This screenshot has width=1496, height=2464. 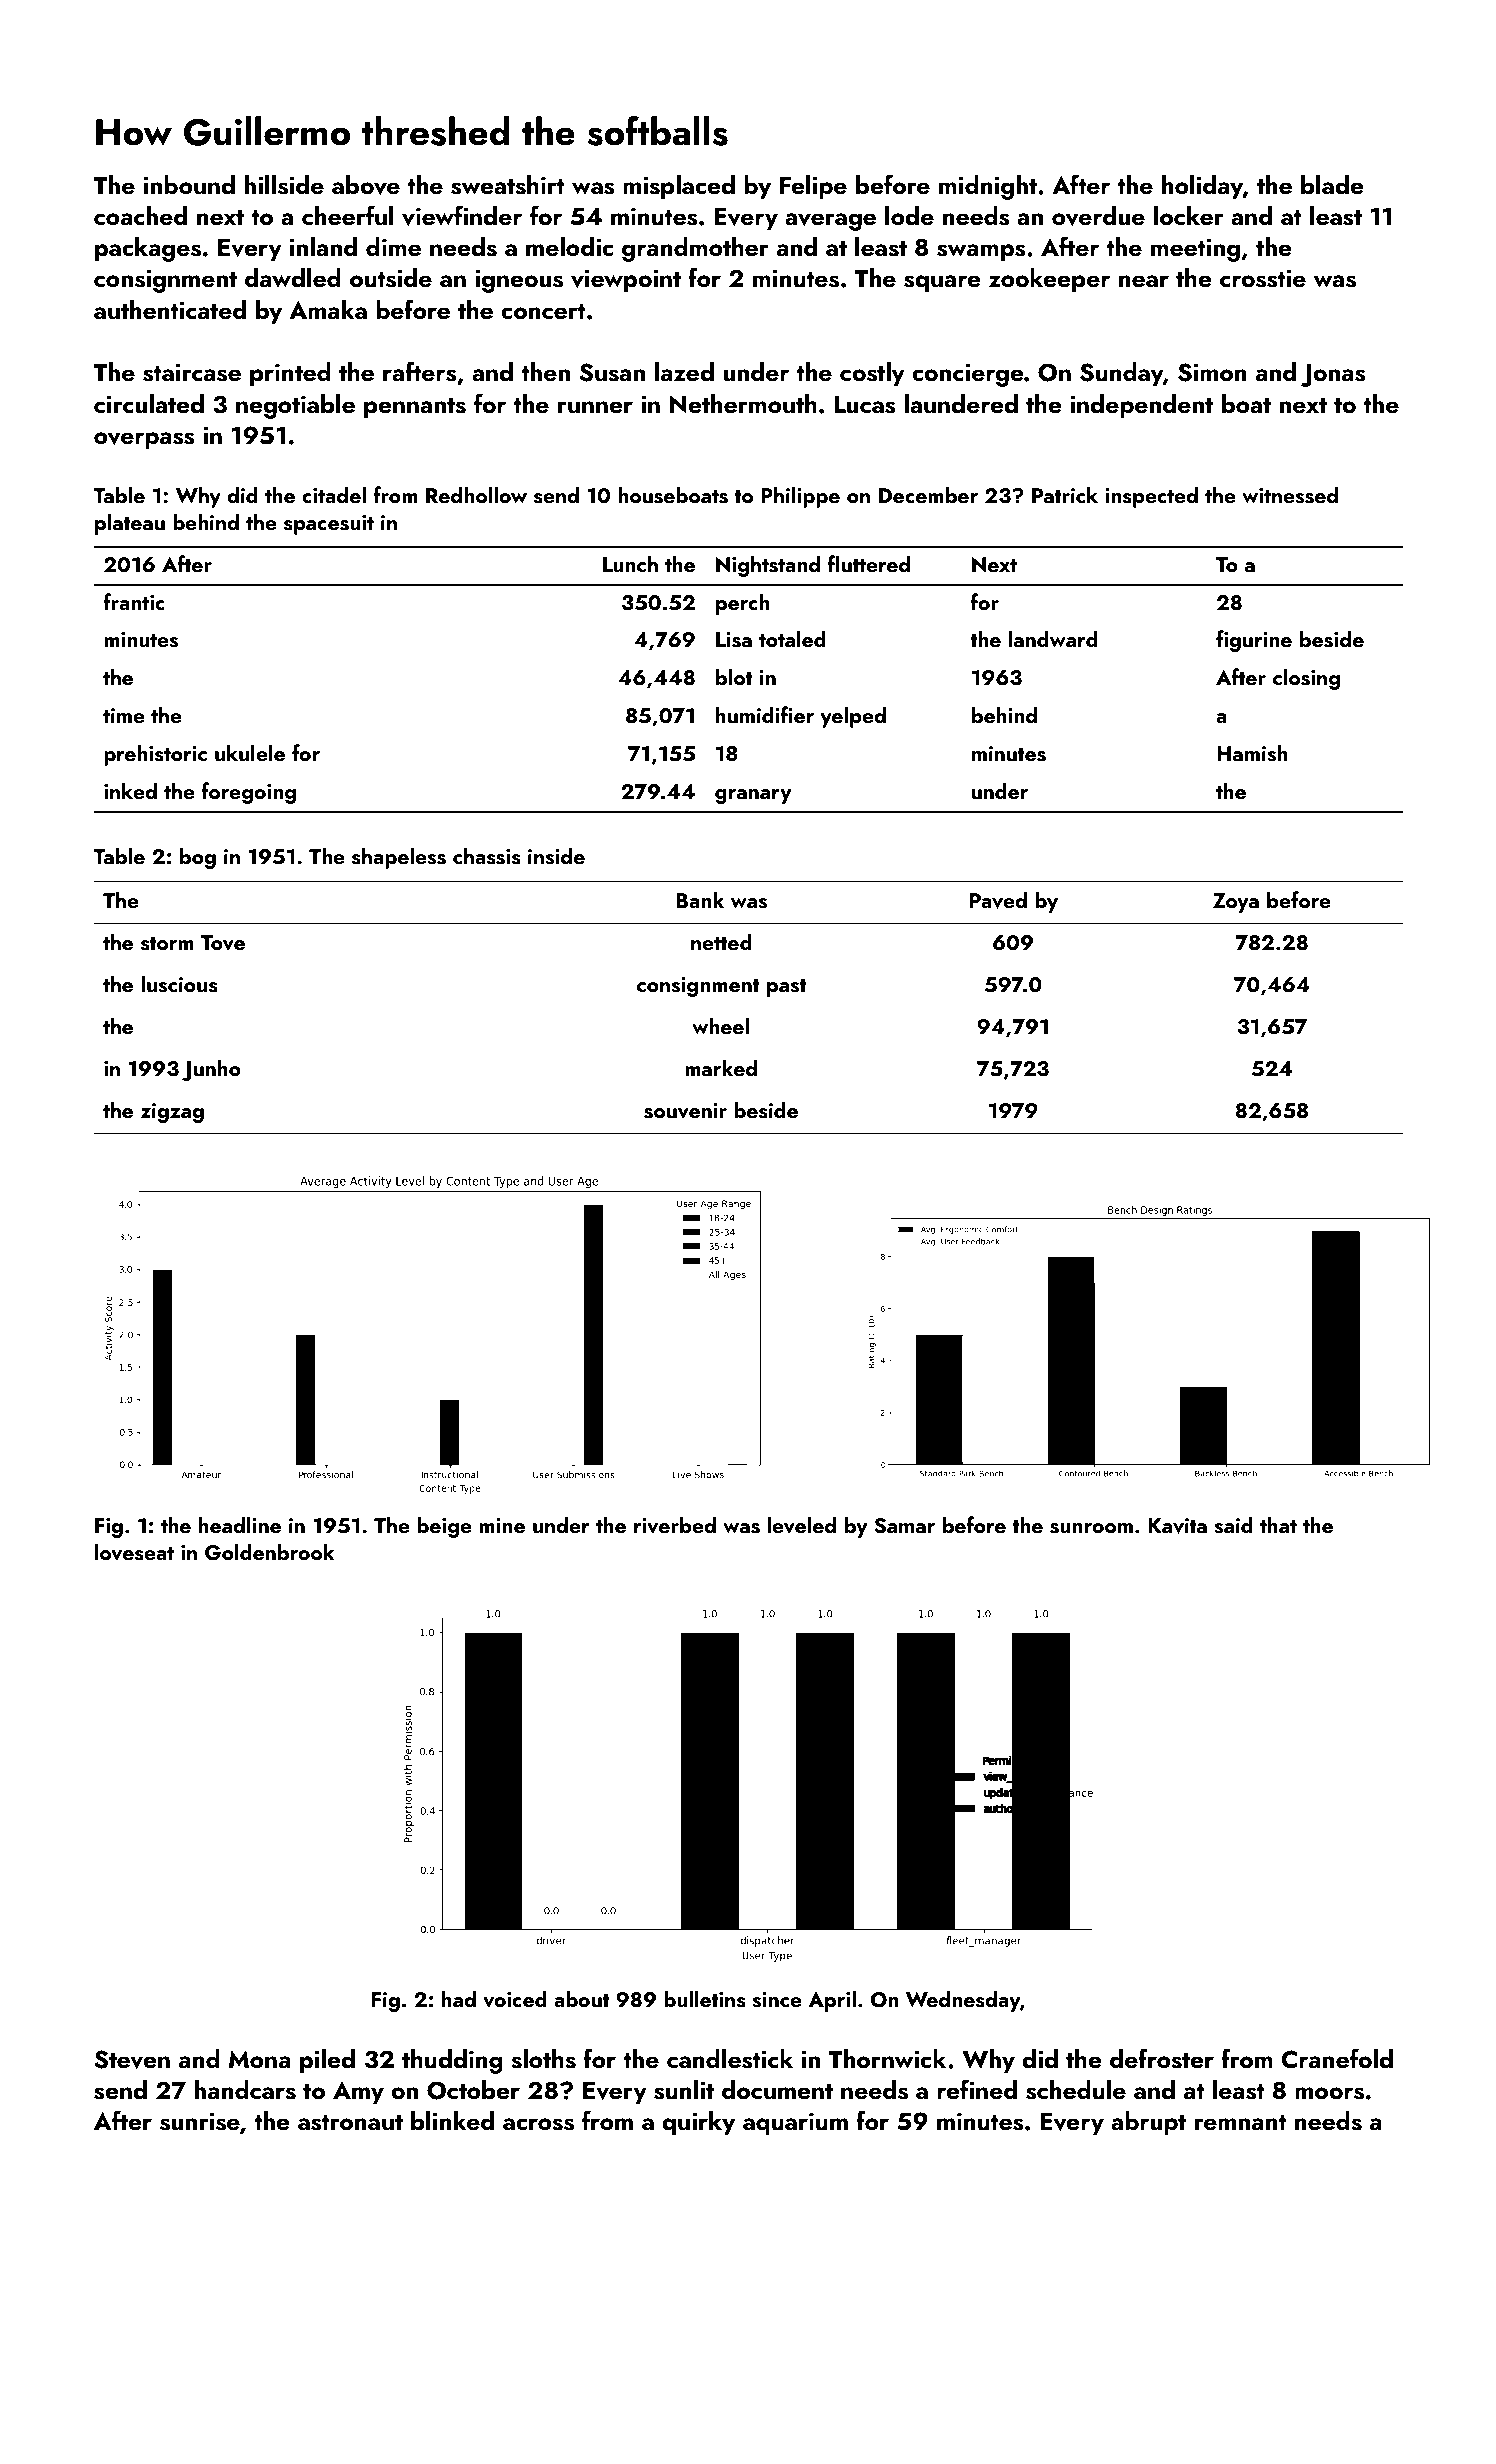 What do you see at coordinates (904, 1526) in the screenshot?
I see `Samar` at bounding box center [904, 1526].
